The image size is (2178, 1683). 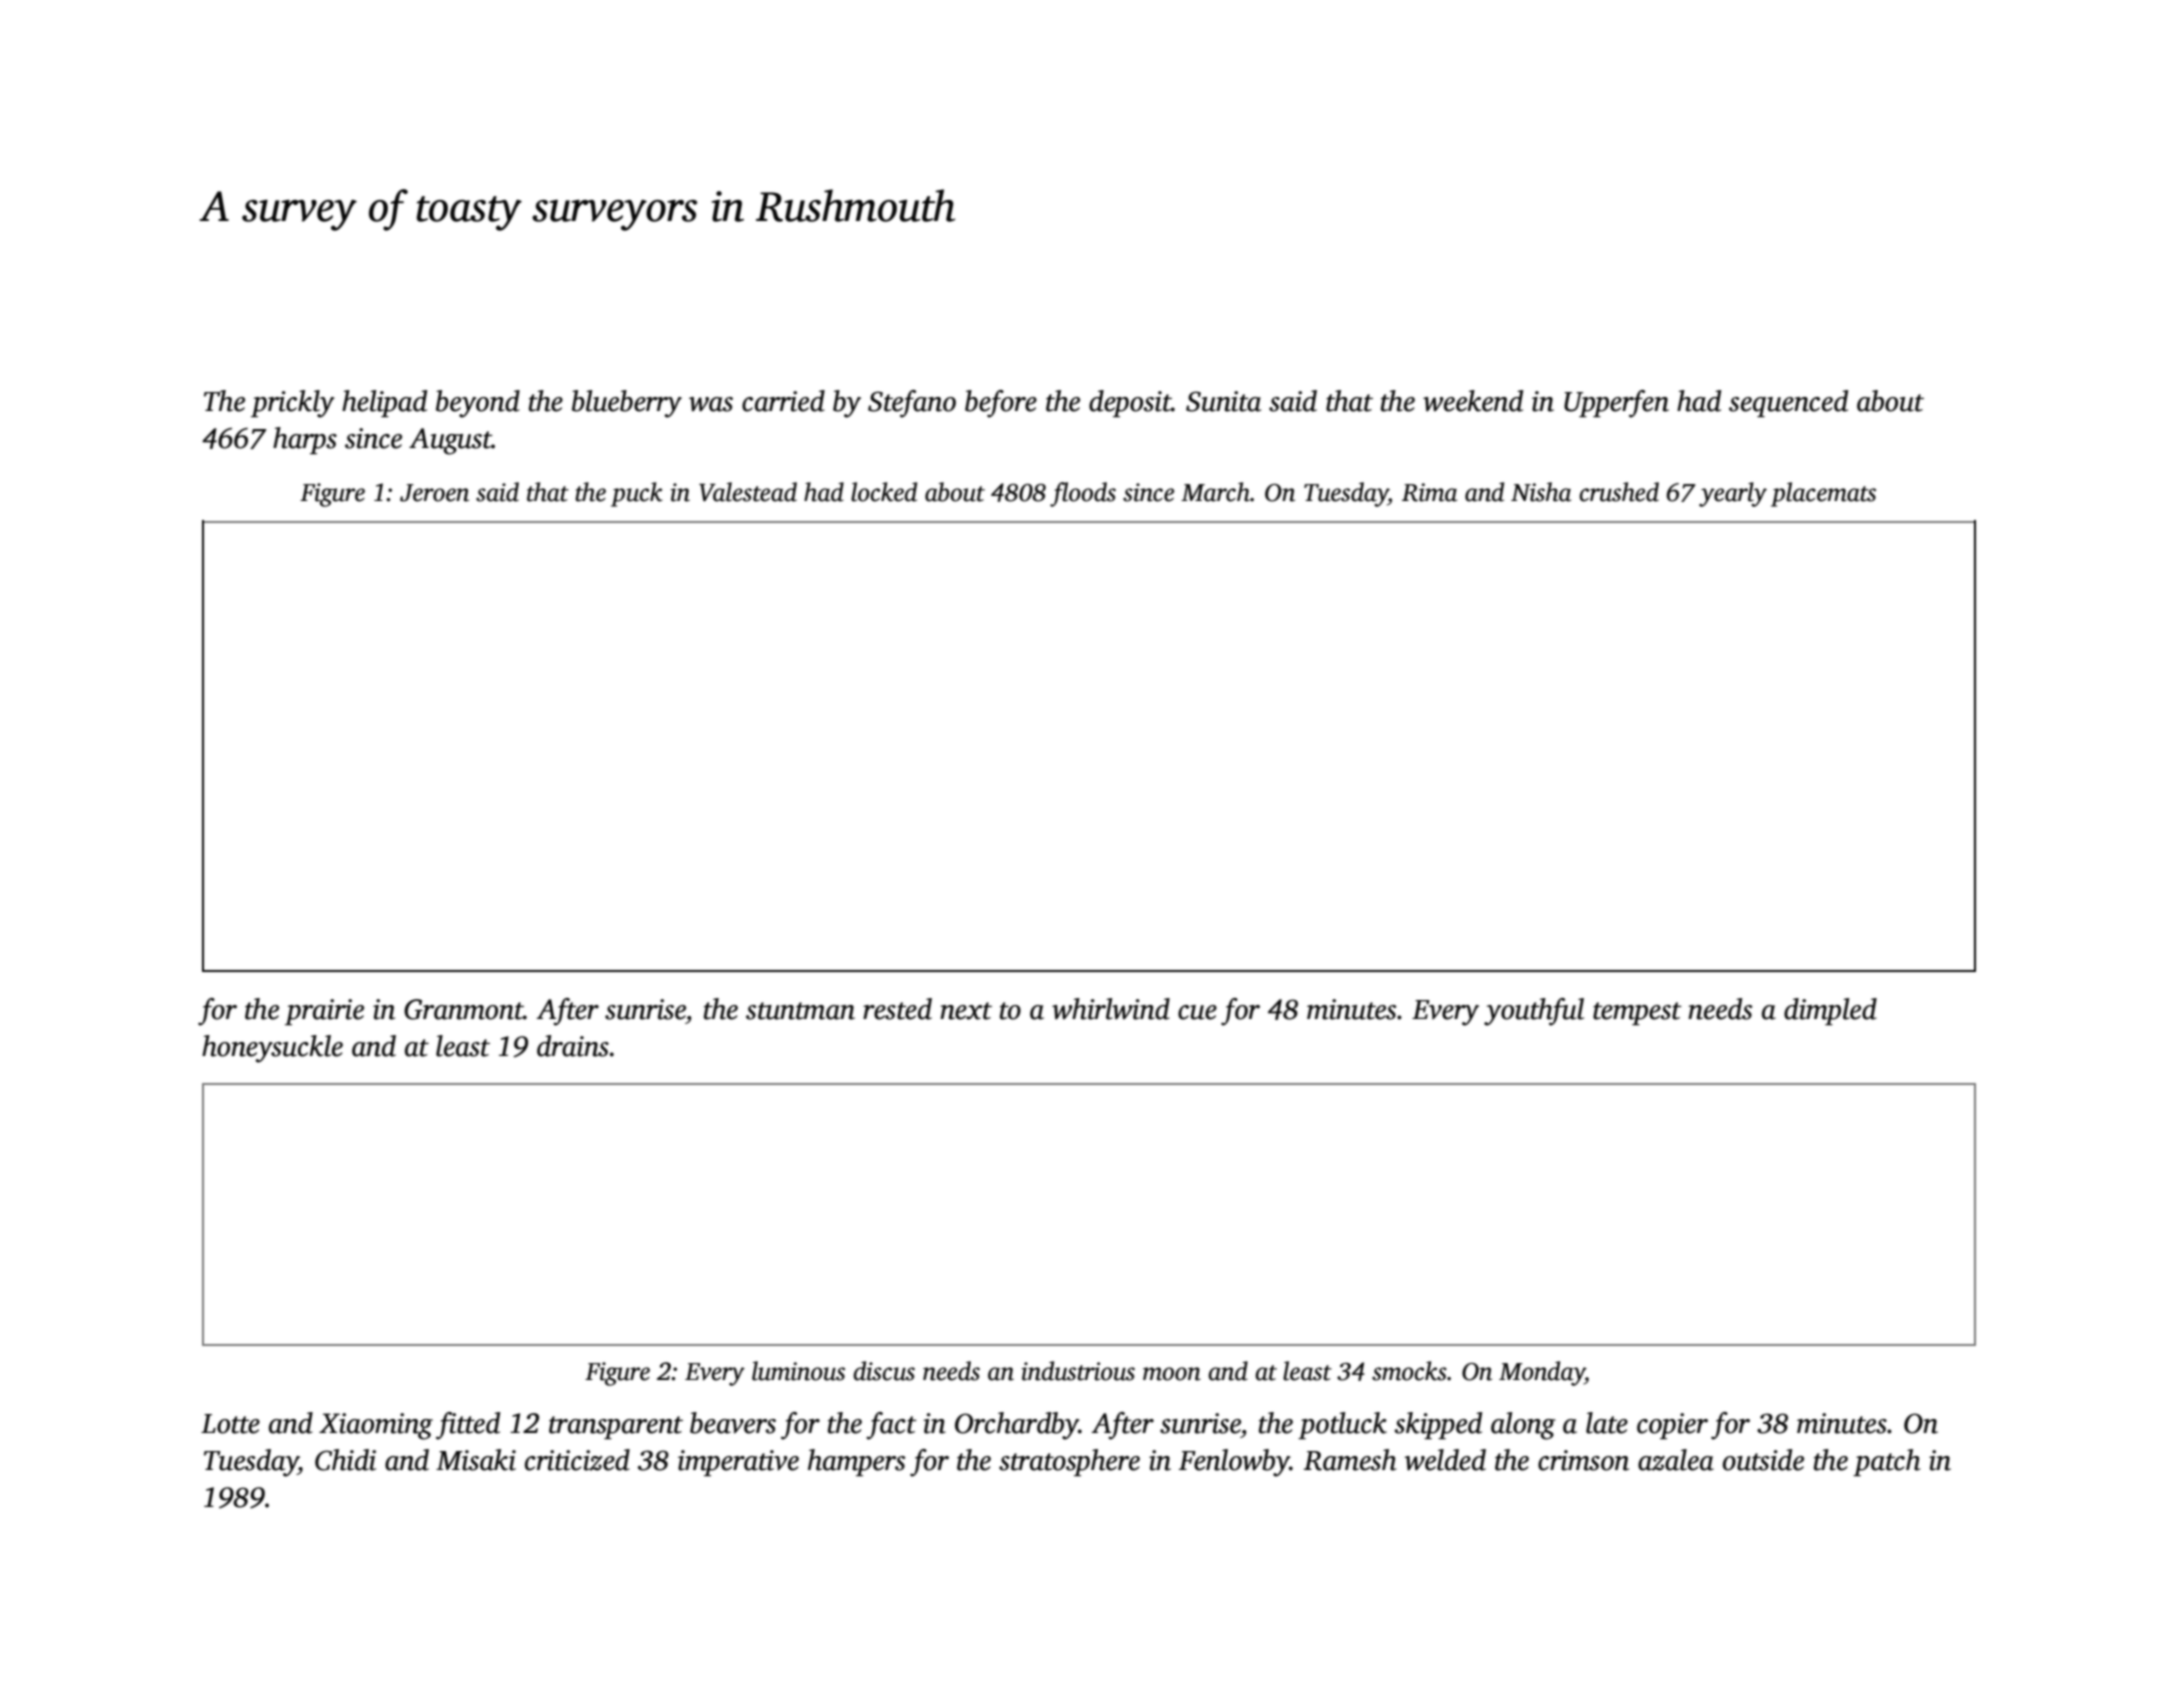 I want to click on Misaki, so click(x=476, y=1460).
